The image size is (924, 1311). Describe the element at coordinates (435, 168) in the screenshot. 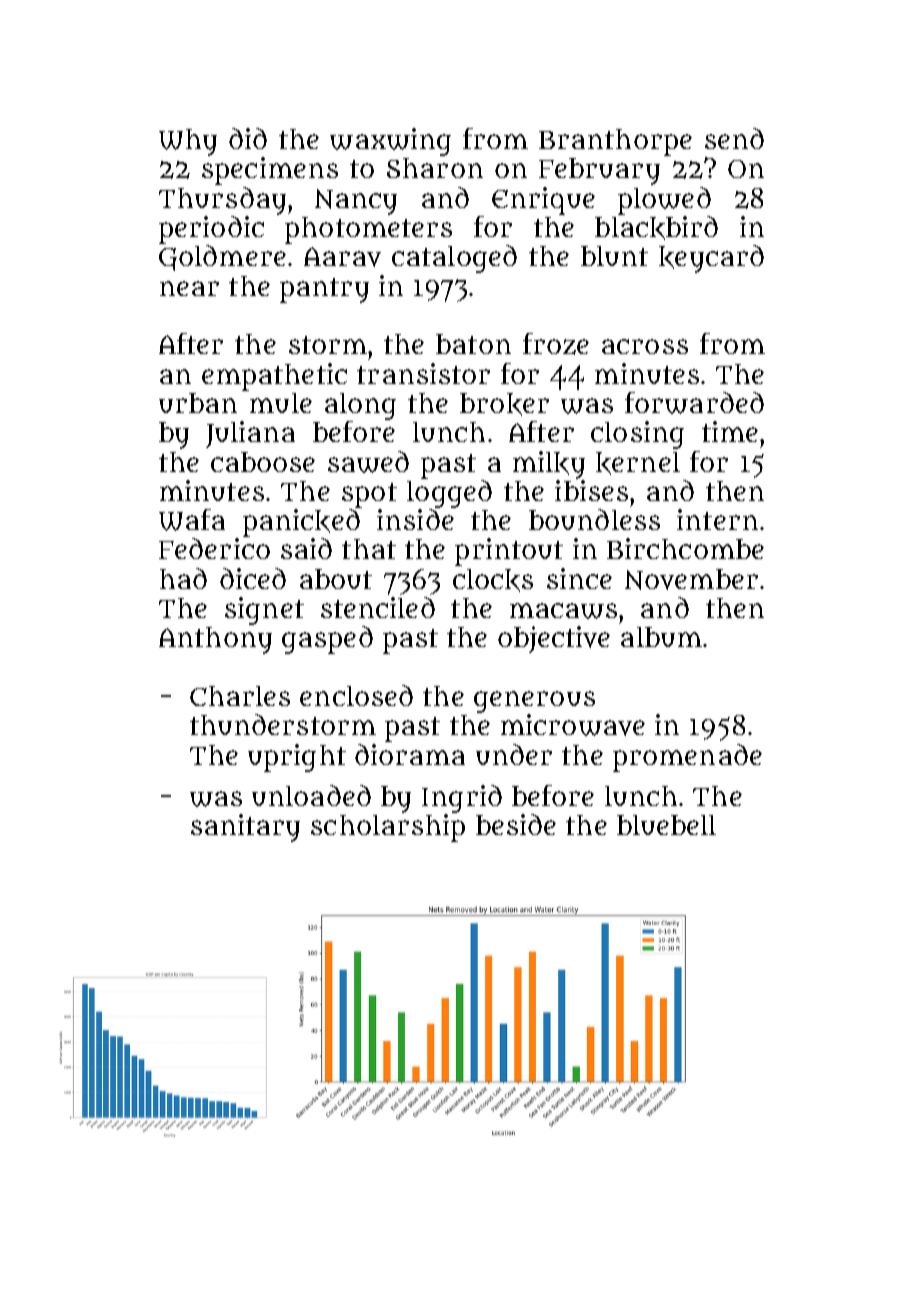

I see `Sharon` at that location.
